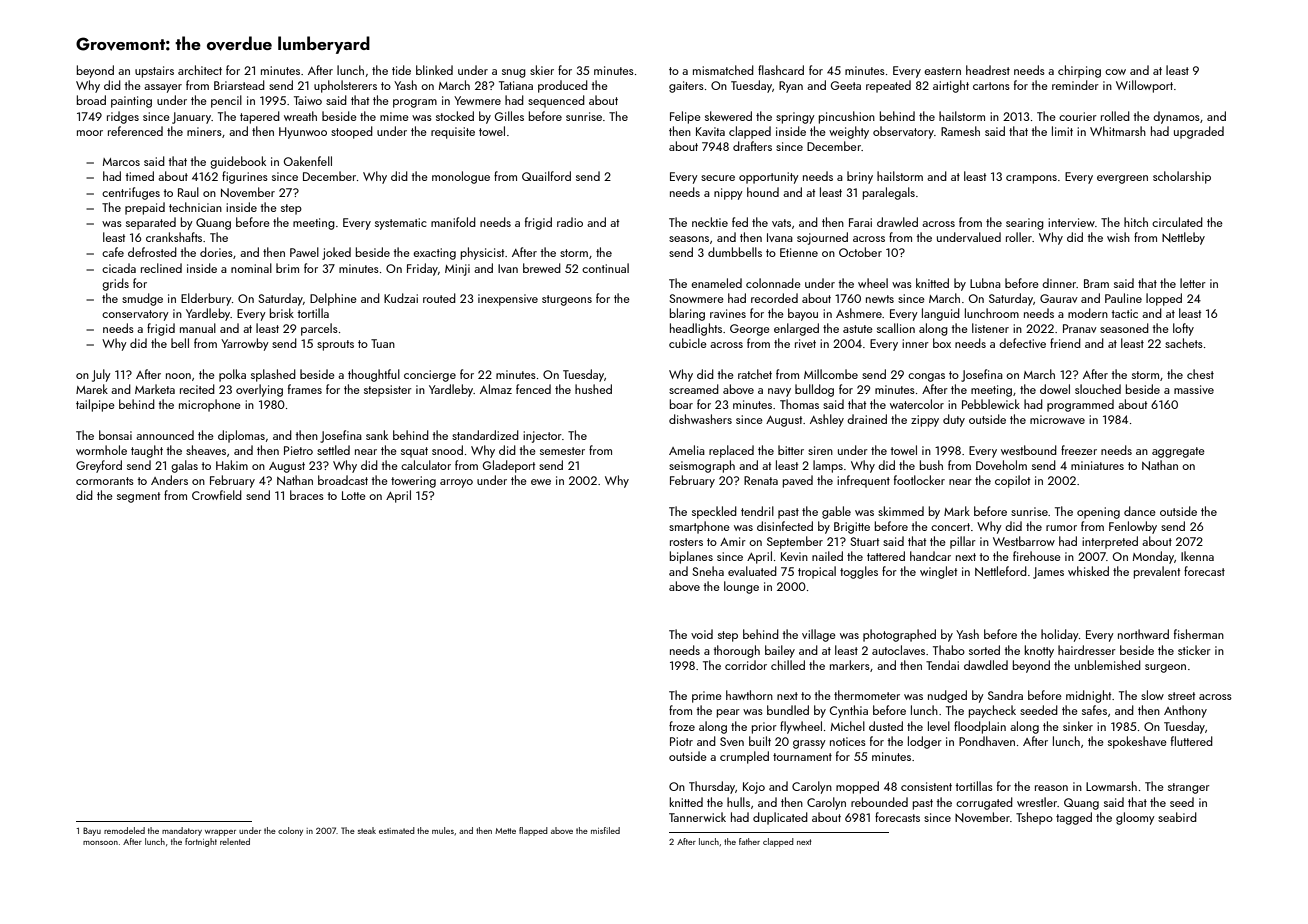 The height and width of the image is (924, 1308). Describe the element at coordinates (90, 133) in the image. I see `moor` at that location.
